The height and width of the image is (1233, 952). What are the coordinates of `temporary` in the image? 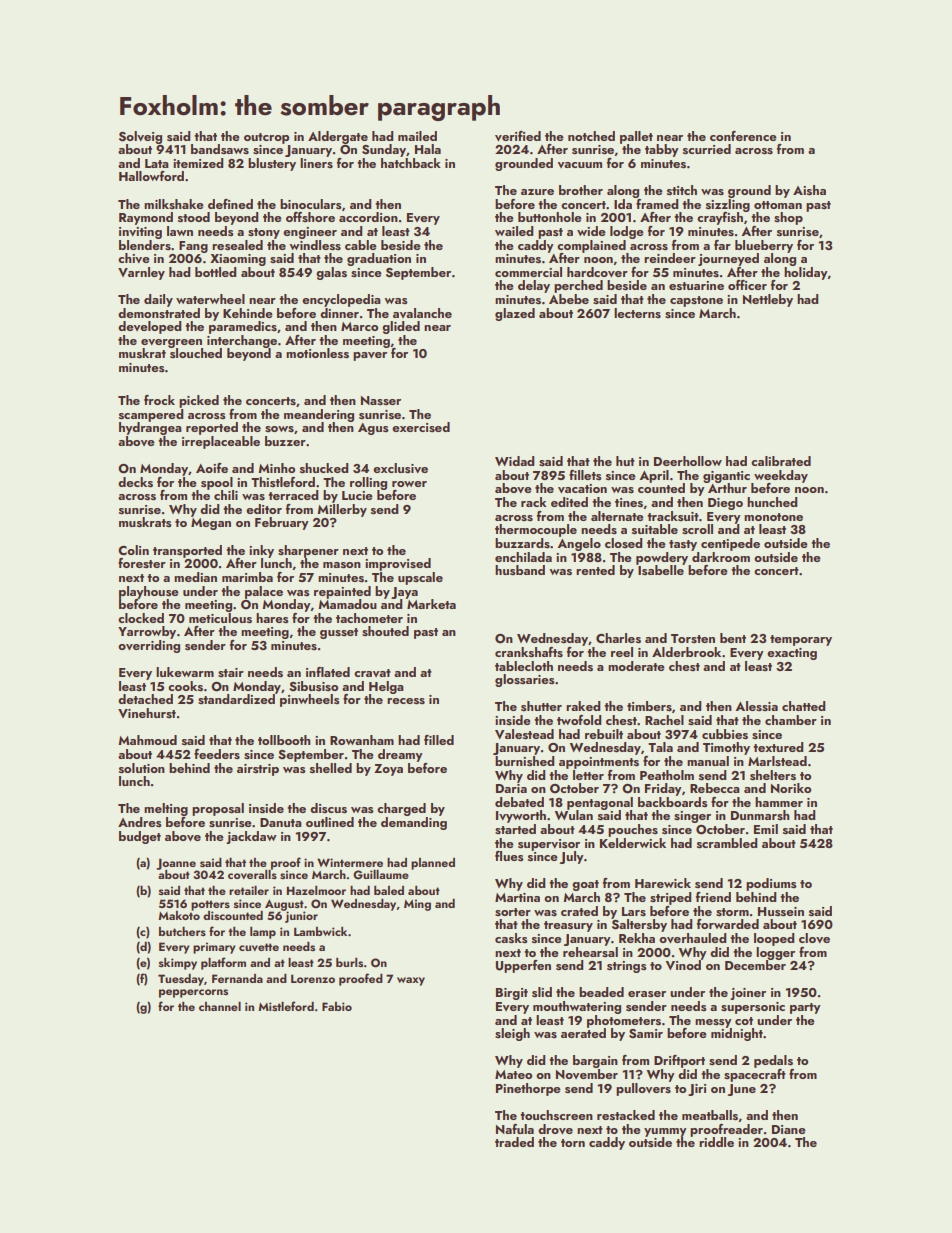 It's located at (801, 640).
